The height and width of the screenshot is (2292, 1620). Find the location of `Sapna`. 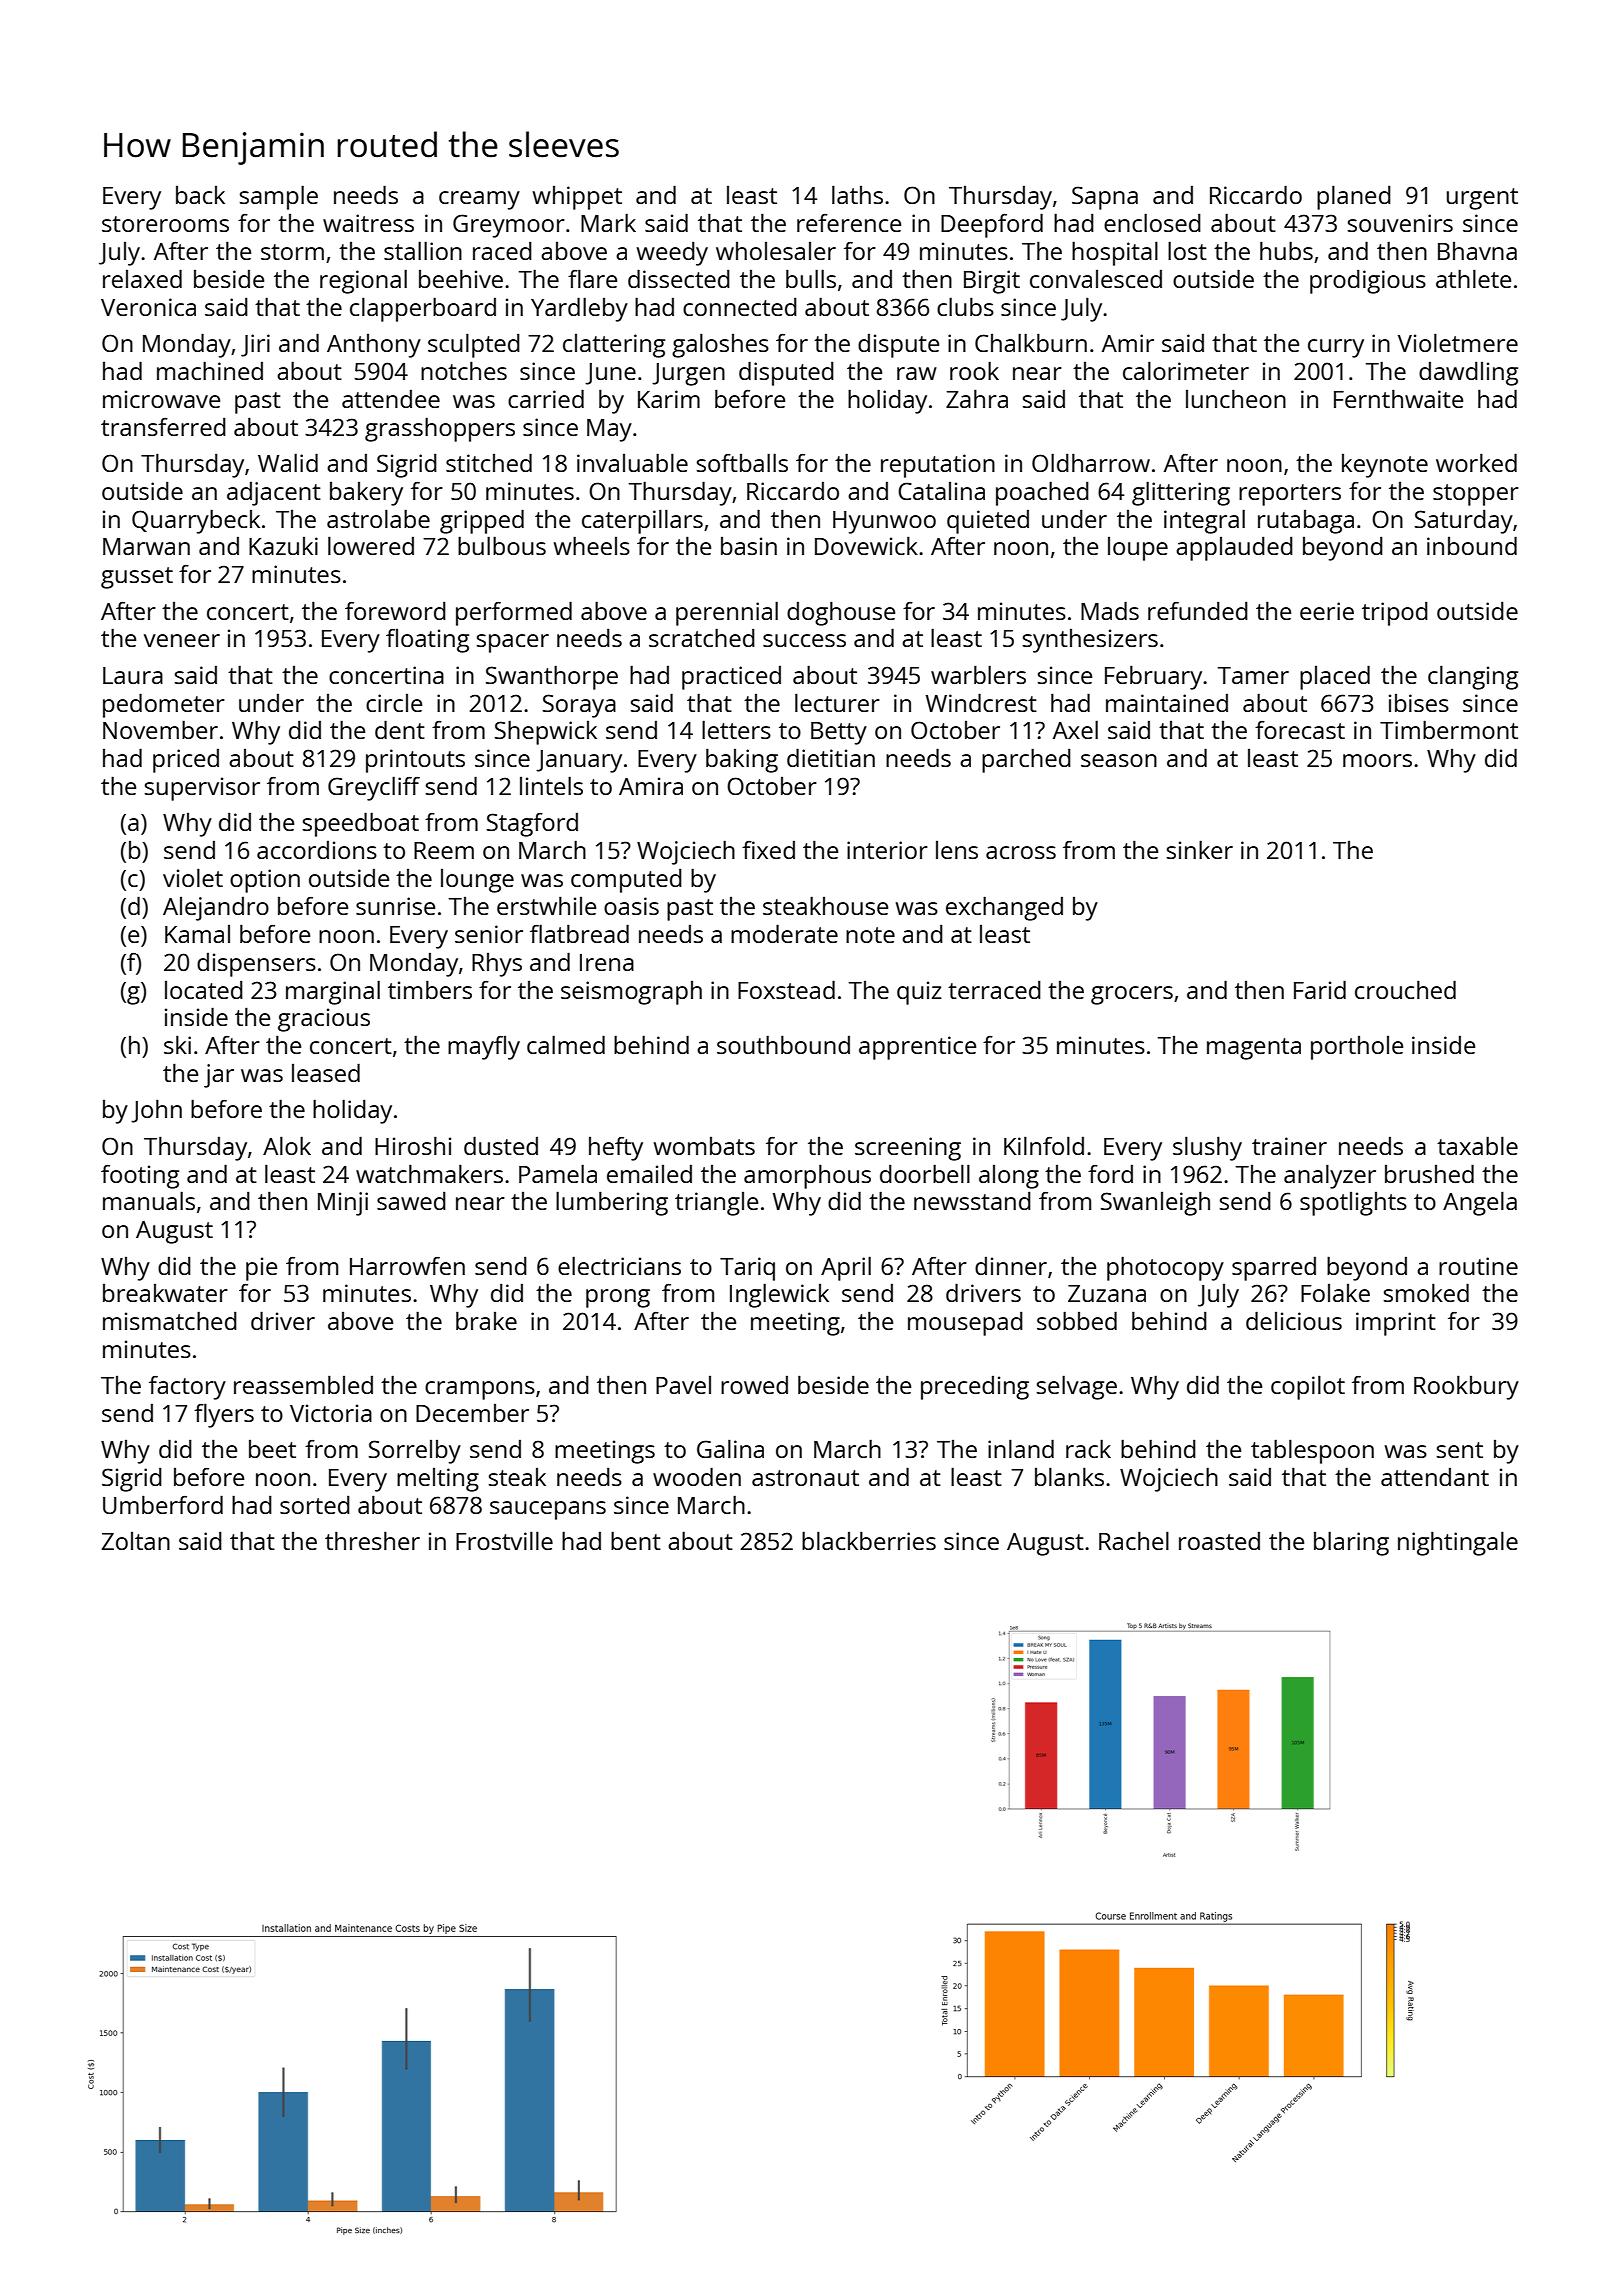

Sapna is located at coordinates (1105, 198).
